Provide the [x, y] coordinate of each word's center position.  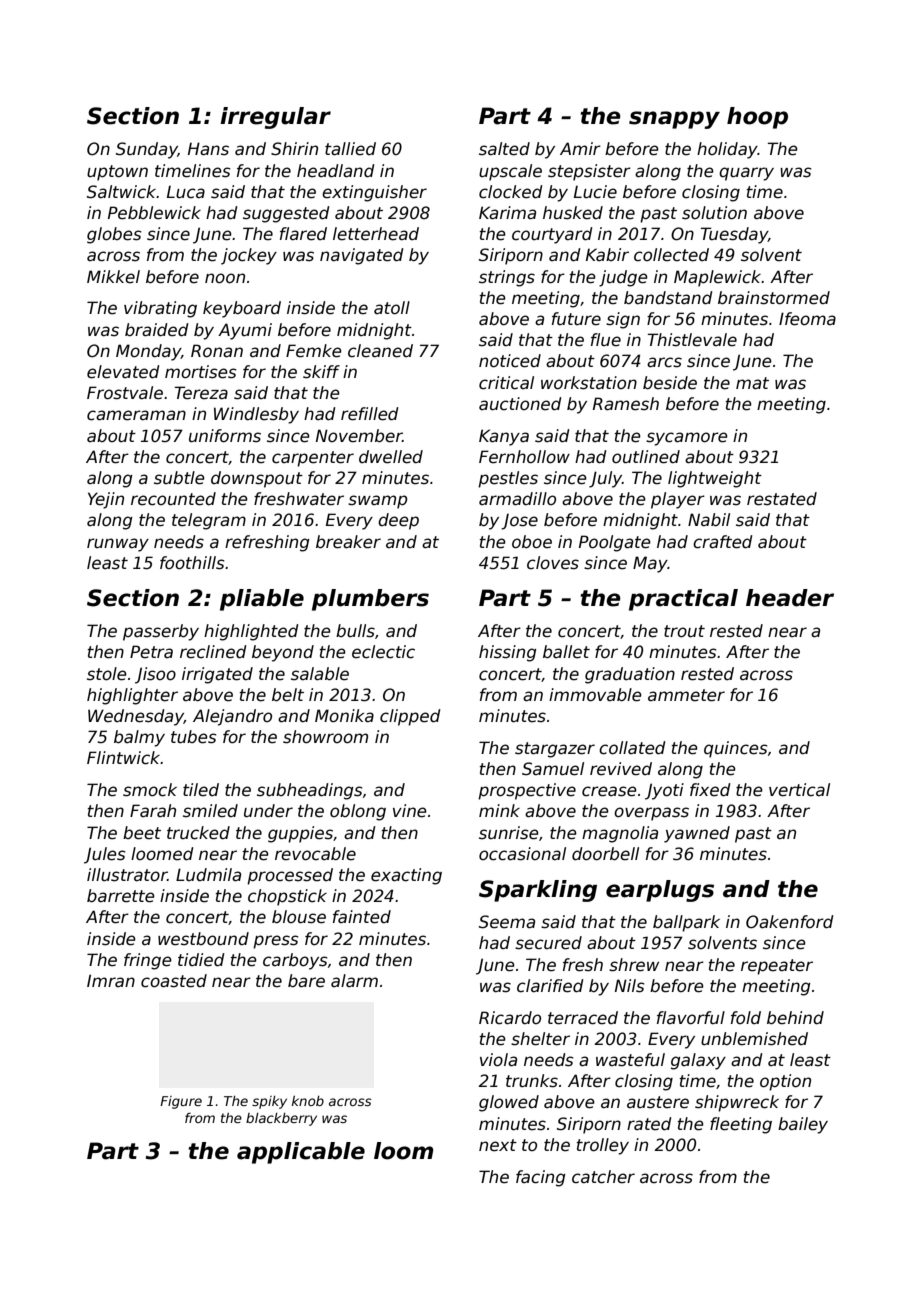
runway [118, 545]
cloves [553, 563]
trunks [532, 1081]
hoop [757, 118]
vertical [799, 790]
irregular [275, 118]
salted [504, 149]
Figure [181, 1102]
